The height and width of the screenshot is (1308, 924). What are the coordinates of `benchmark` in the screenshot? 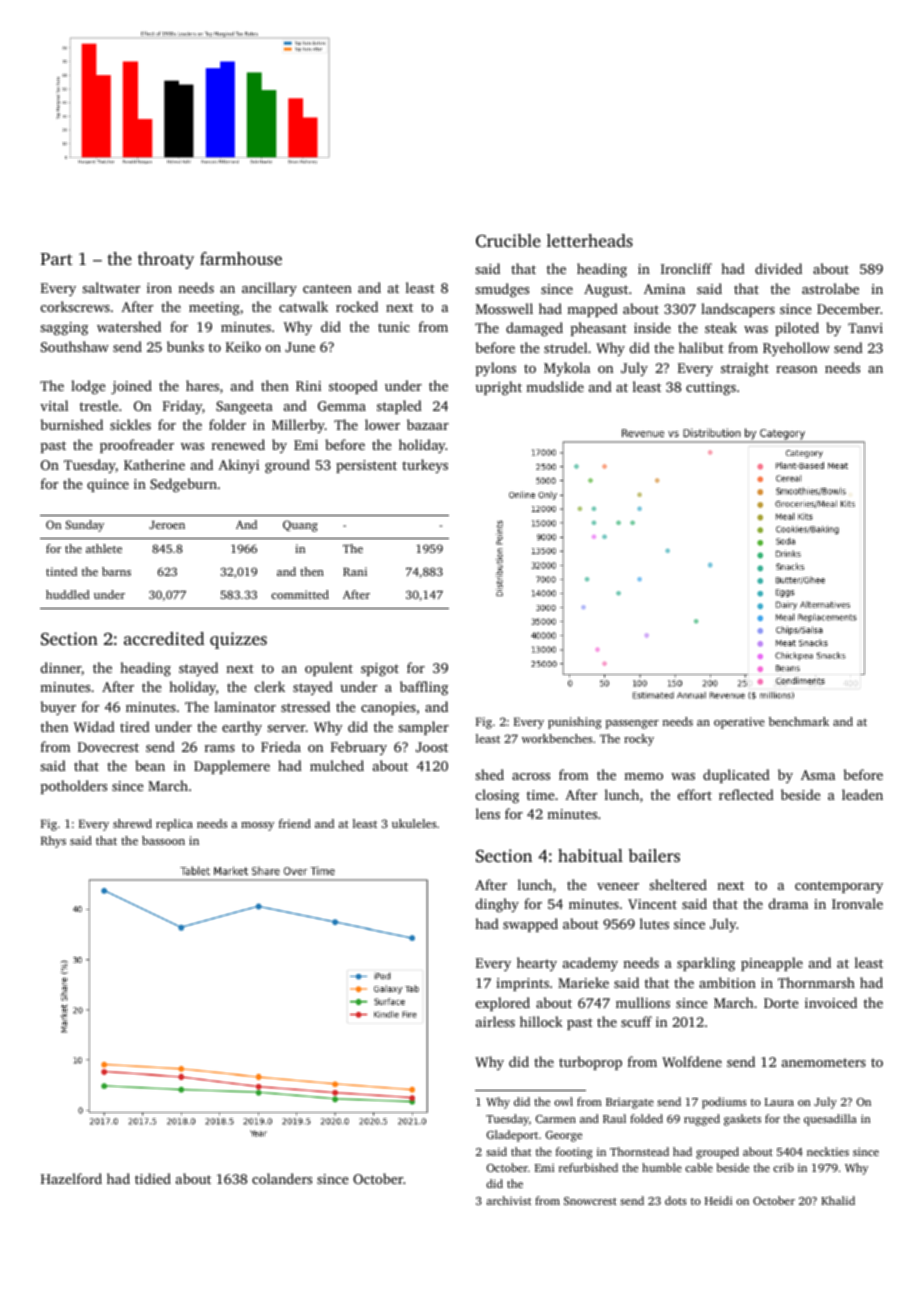 It's located at (799, 721).
